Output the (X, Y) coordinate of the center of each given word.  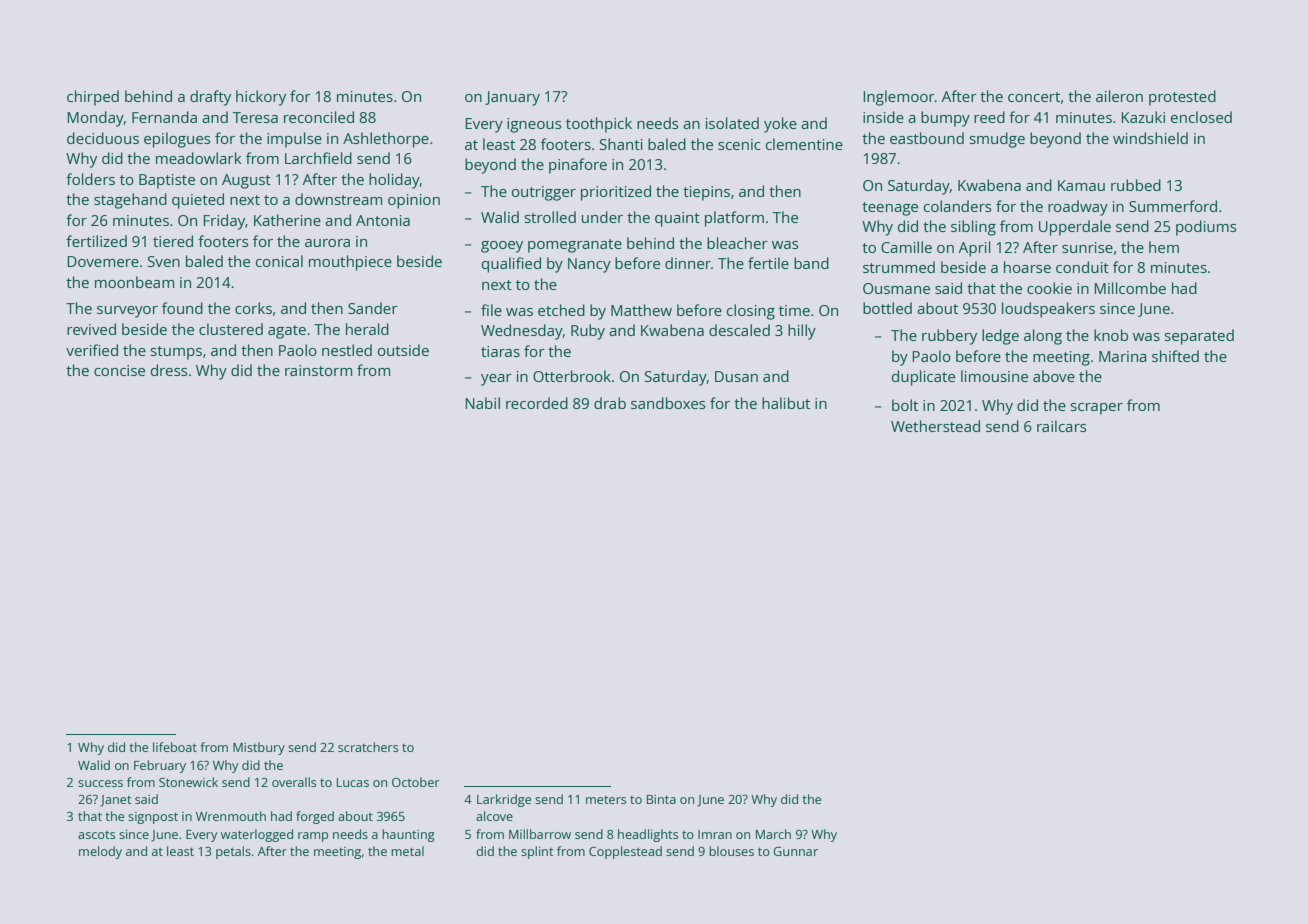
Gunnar (795, 851)
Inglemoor (899, 98)
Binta (661, 799)
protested (1182, 98)
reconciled (319, 117)
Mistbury (259, 748)
